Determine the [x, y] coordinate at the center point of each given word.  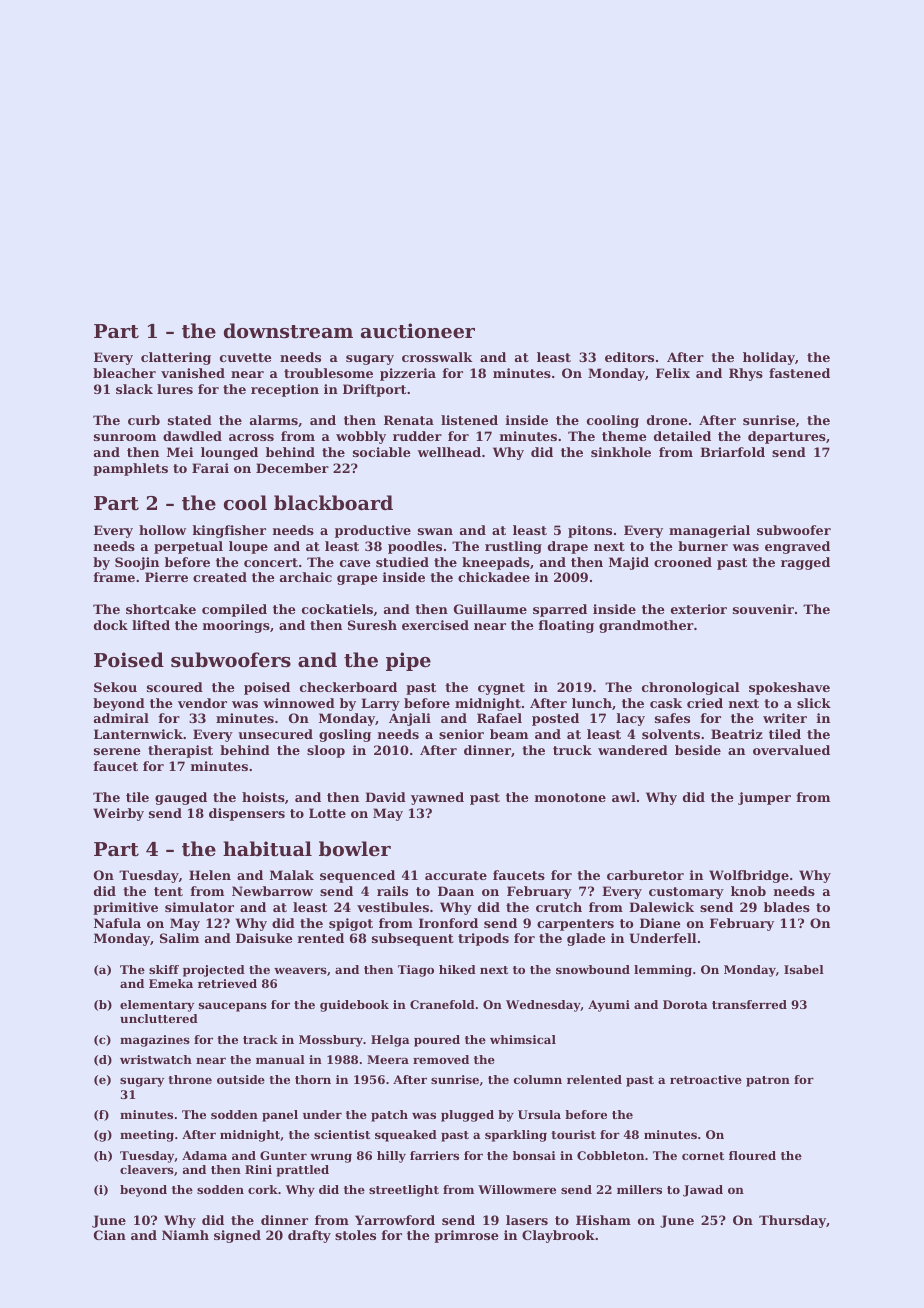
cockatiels [337, 609]
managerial [709, 531]
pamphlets [130, 469]
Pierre [166, 577]
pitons [590, 531]
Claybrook [558, 1236]
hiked [457, 969]
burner [703, 546]
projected [214, 971]
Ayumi [609, 1006]
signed [237, 1236]
